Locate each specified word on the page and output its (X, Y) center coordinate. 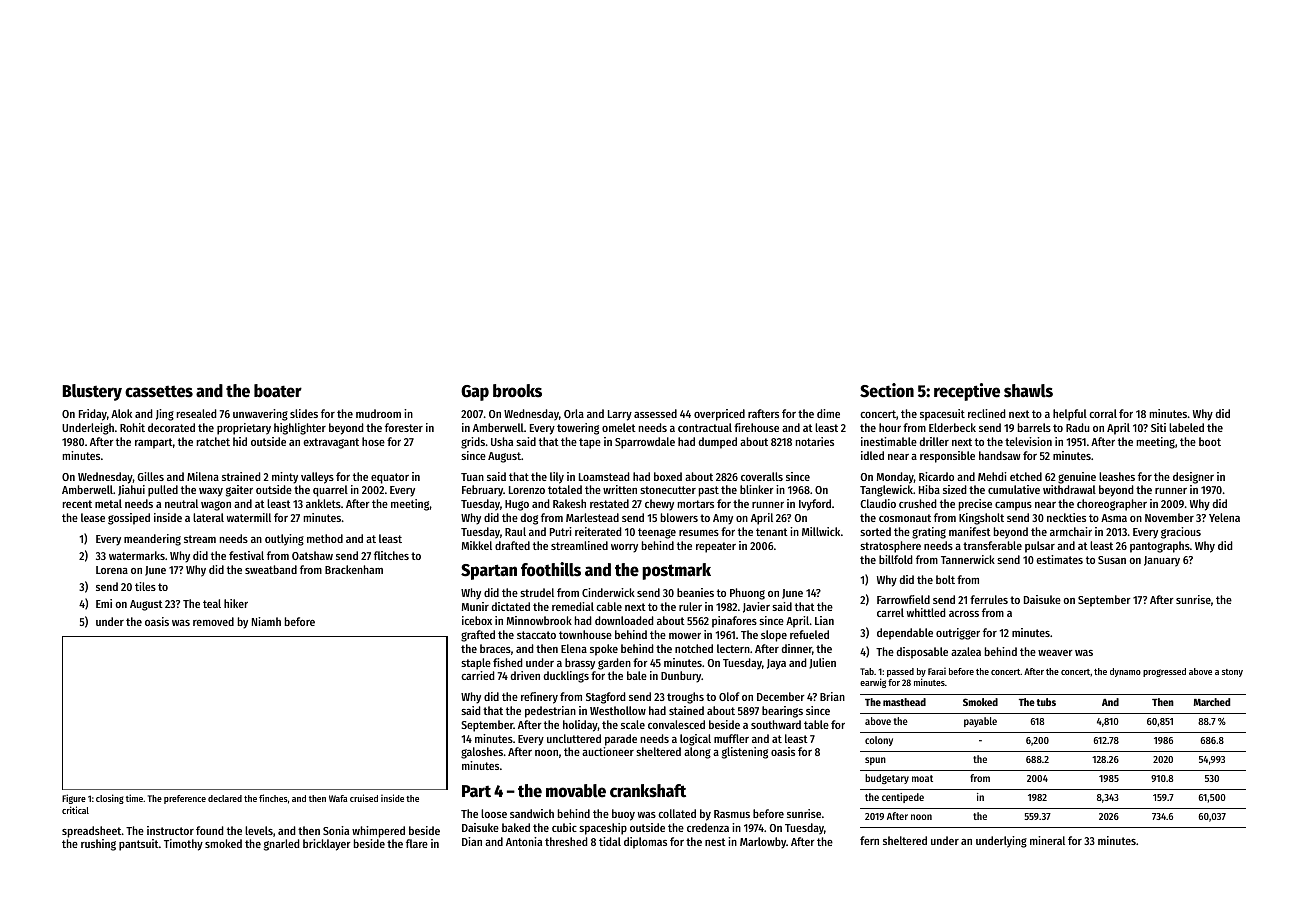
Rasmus (732, 814)
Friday (93, 415)
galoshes (482, 753)
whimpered (378, 832)
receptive (967, 392)
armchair (1071, 531)
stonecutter (668, 490)
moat (922, 778)
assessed (655, 413)
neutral (181, 503)
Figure (74, 799)
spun (875, 761)
